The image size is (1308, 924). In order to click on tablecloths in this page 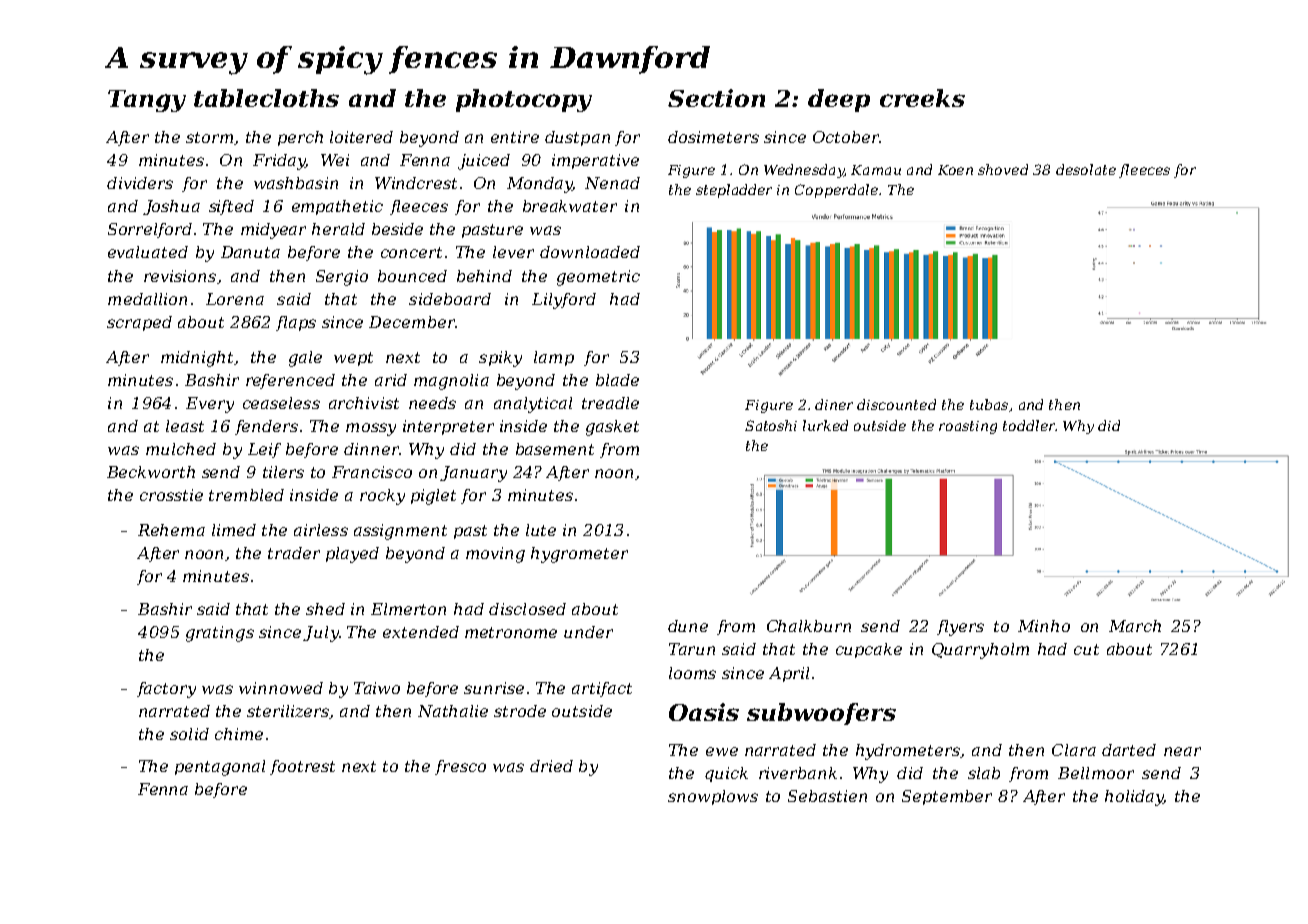, I will do `click(266, 98)`.
